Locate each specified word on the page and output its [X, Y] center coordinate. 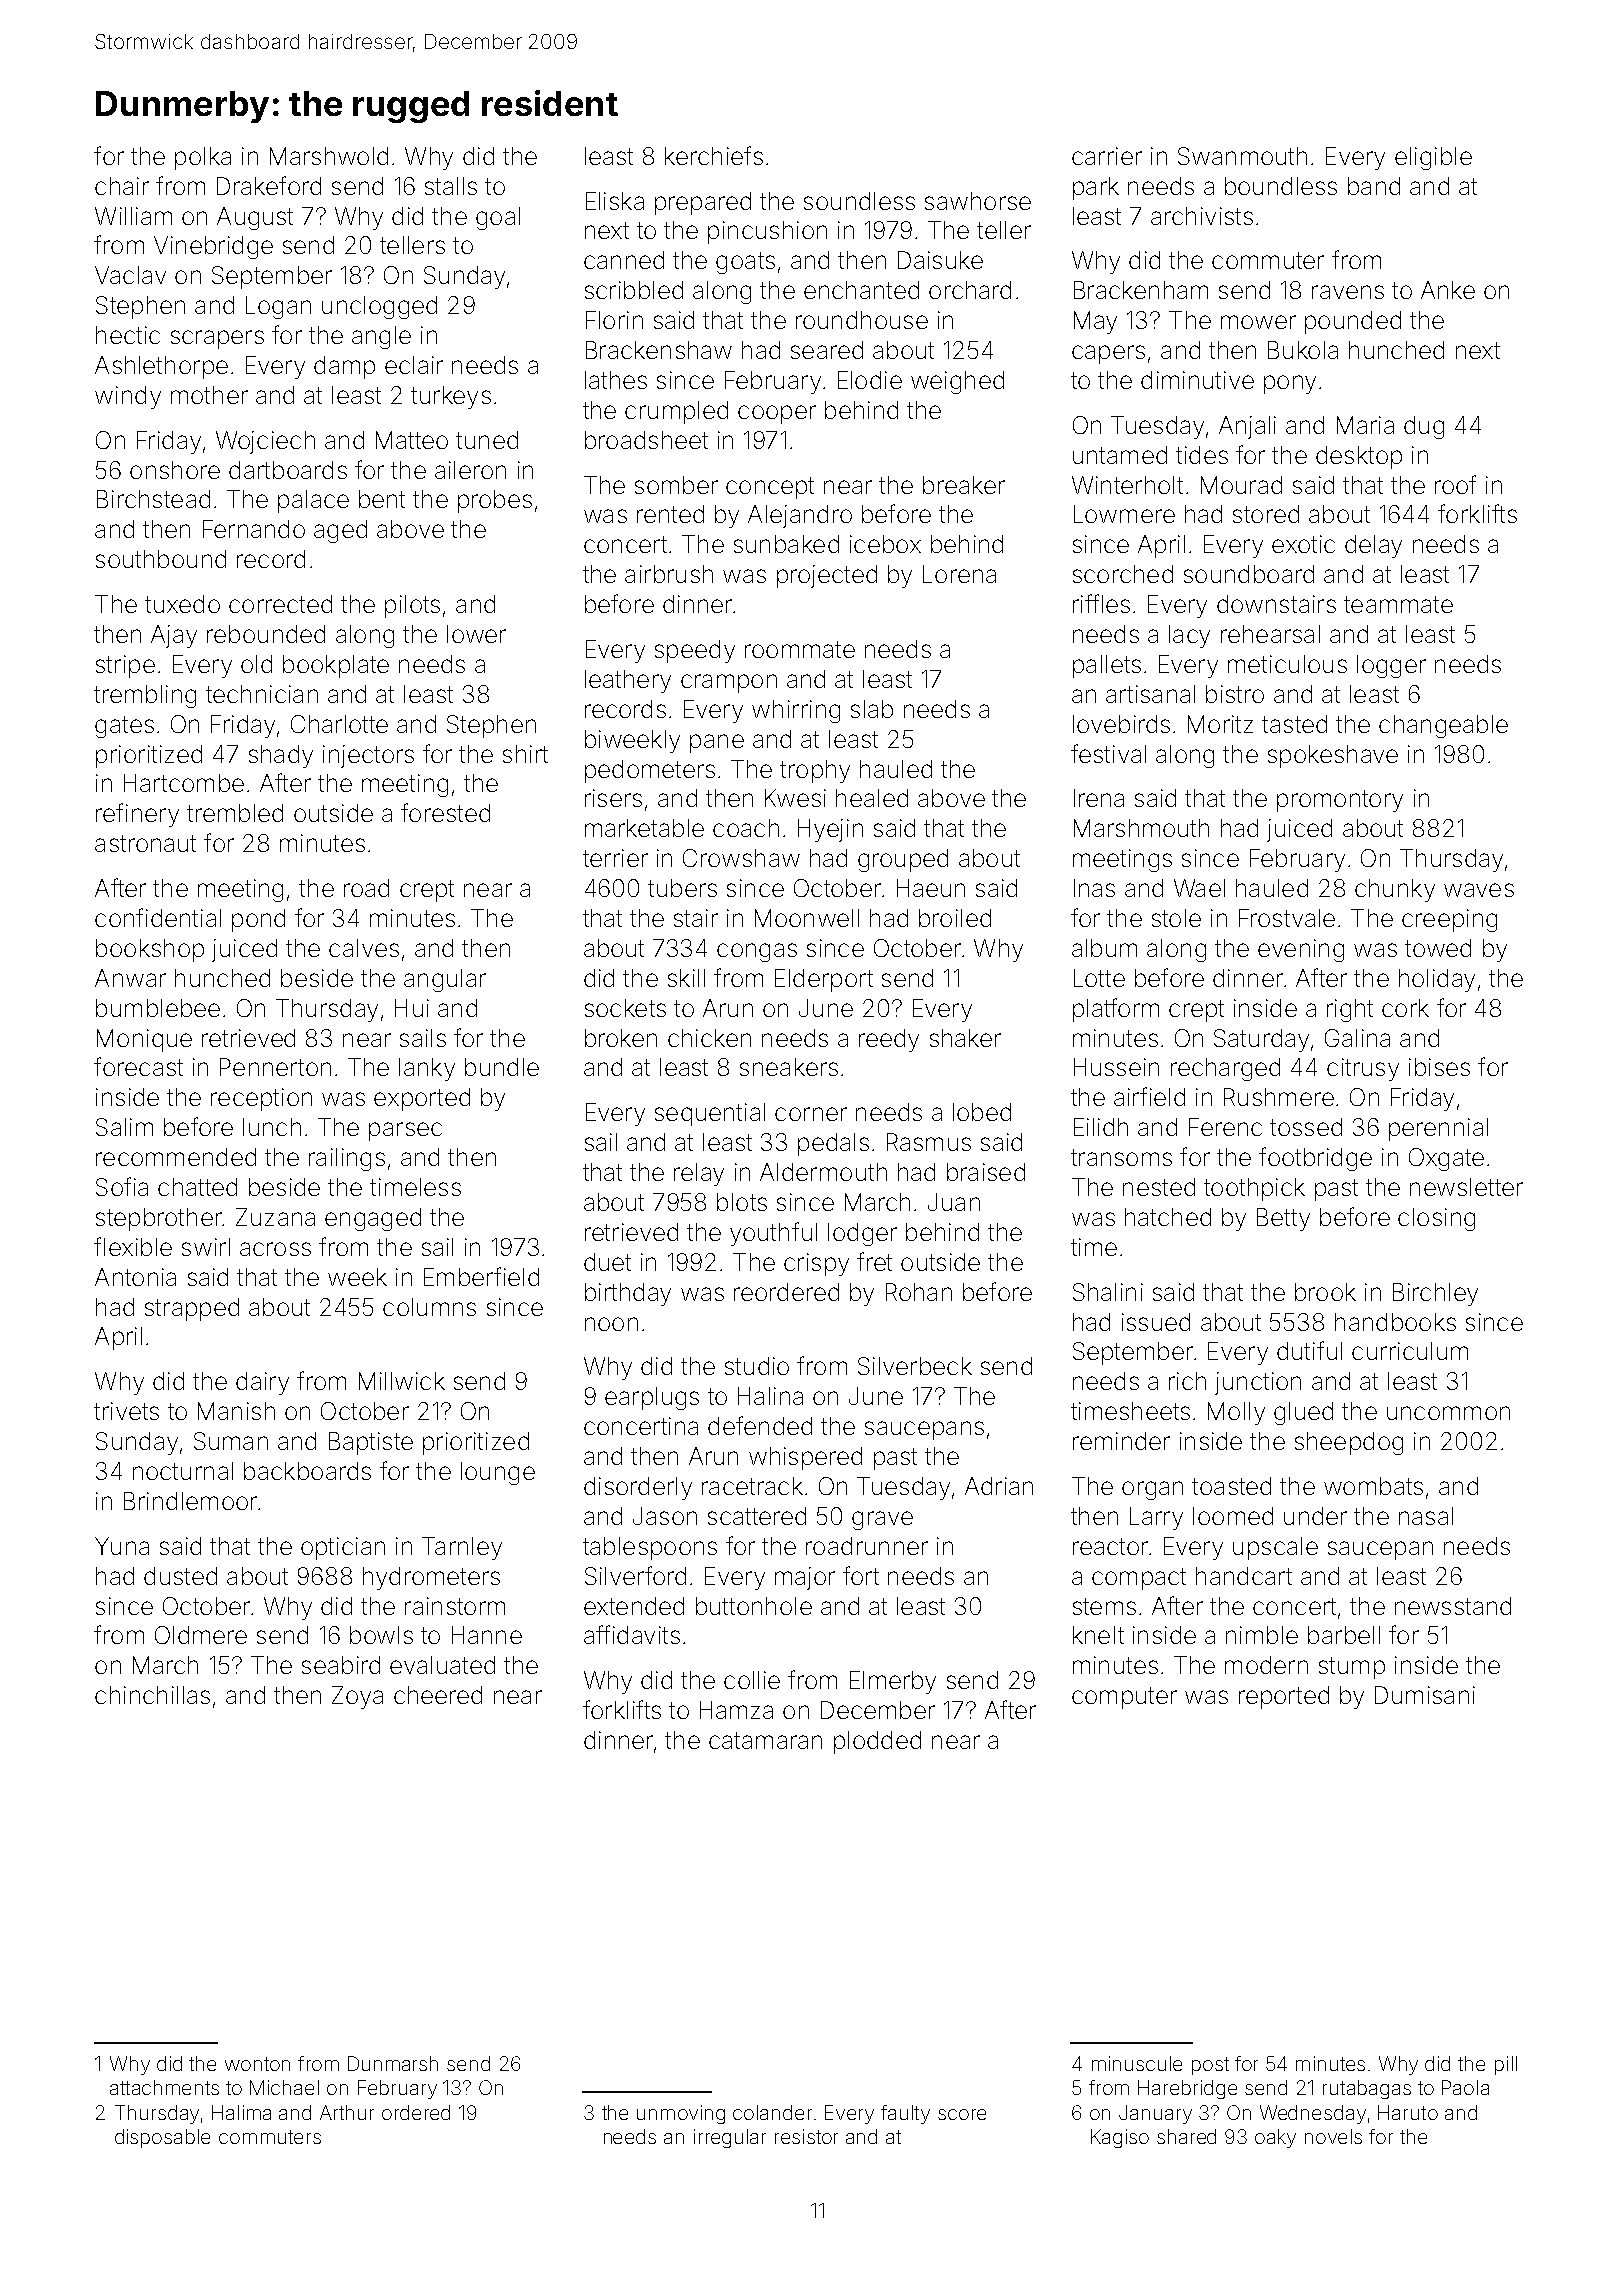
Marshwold [329, 156]
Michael [284, 2087]
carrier [1107, 156]
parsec [405, 1131]
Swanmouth [1242, 156]
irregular [730, 2138]
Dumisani [1425, 1695]
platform [1116, 1010]
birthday [628, 1294]
